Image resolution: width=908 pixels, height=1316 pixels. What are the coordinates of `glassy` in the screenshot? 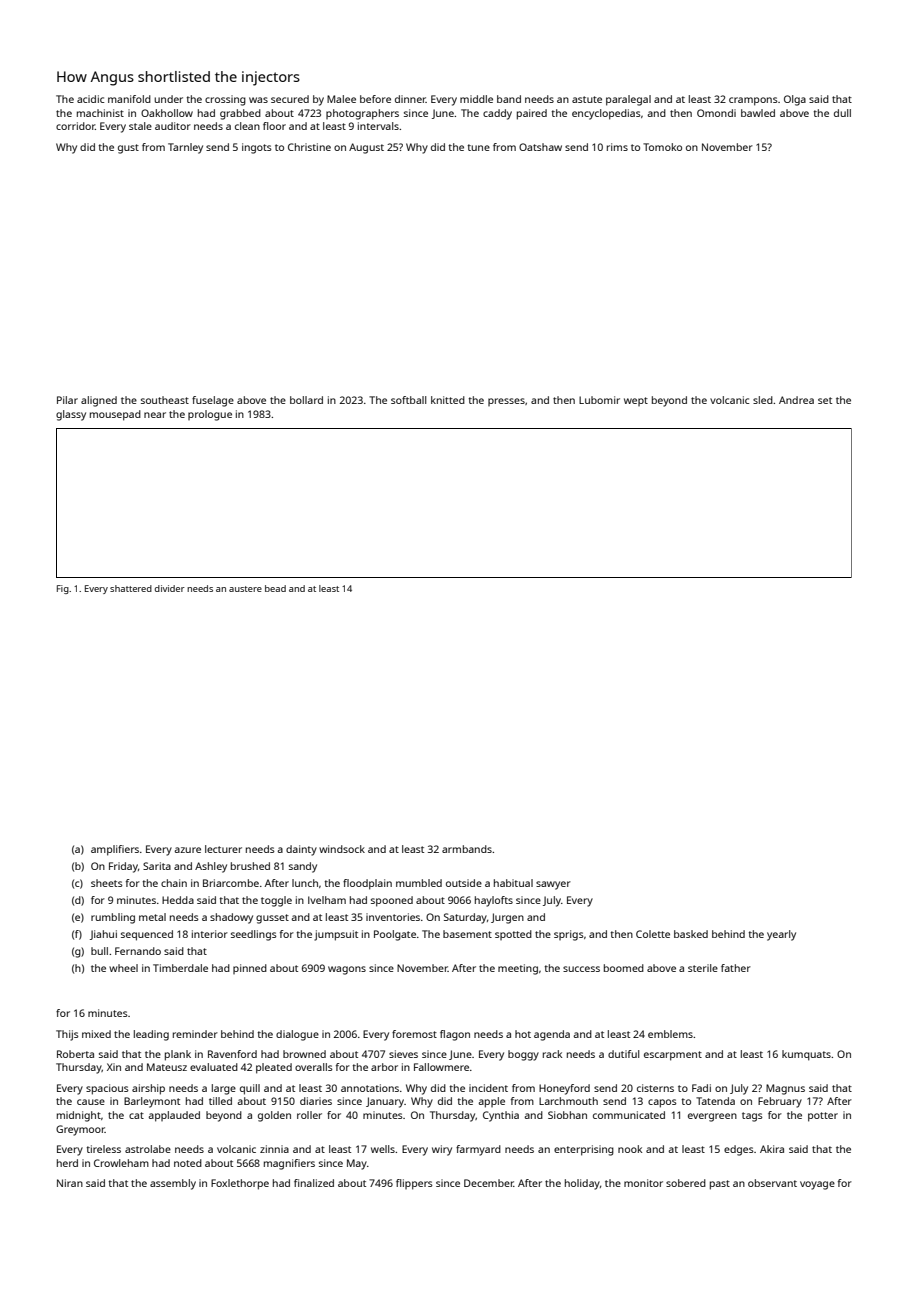 It's located at (71, 415).
